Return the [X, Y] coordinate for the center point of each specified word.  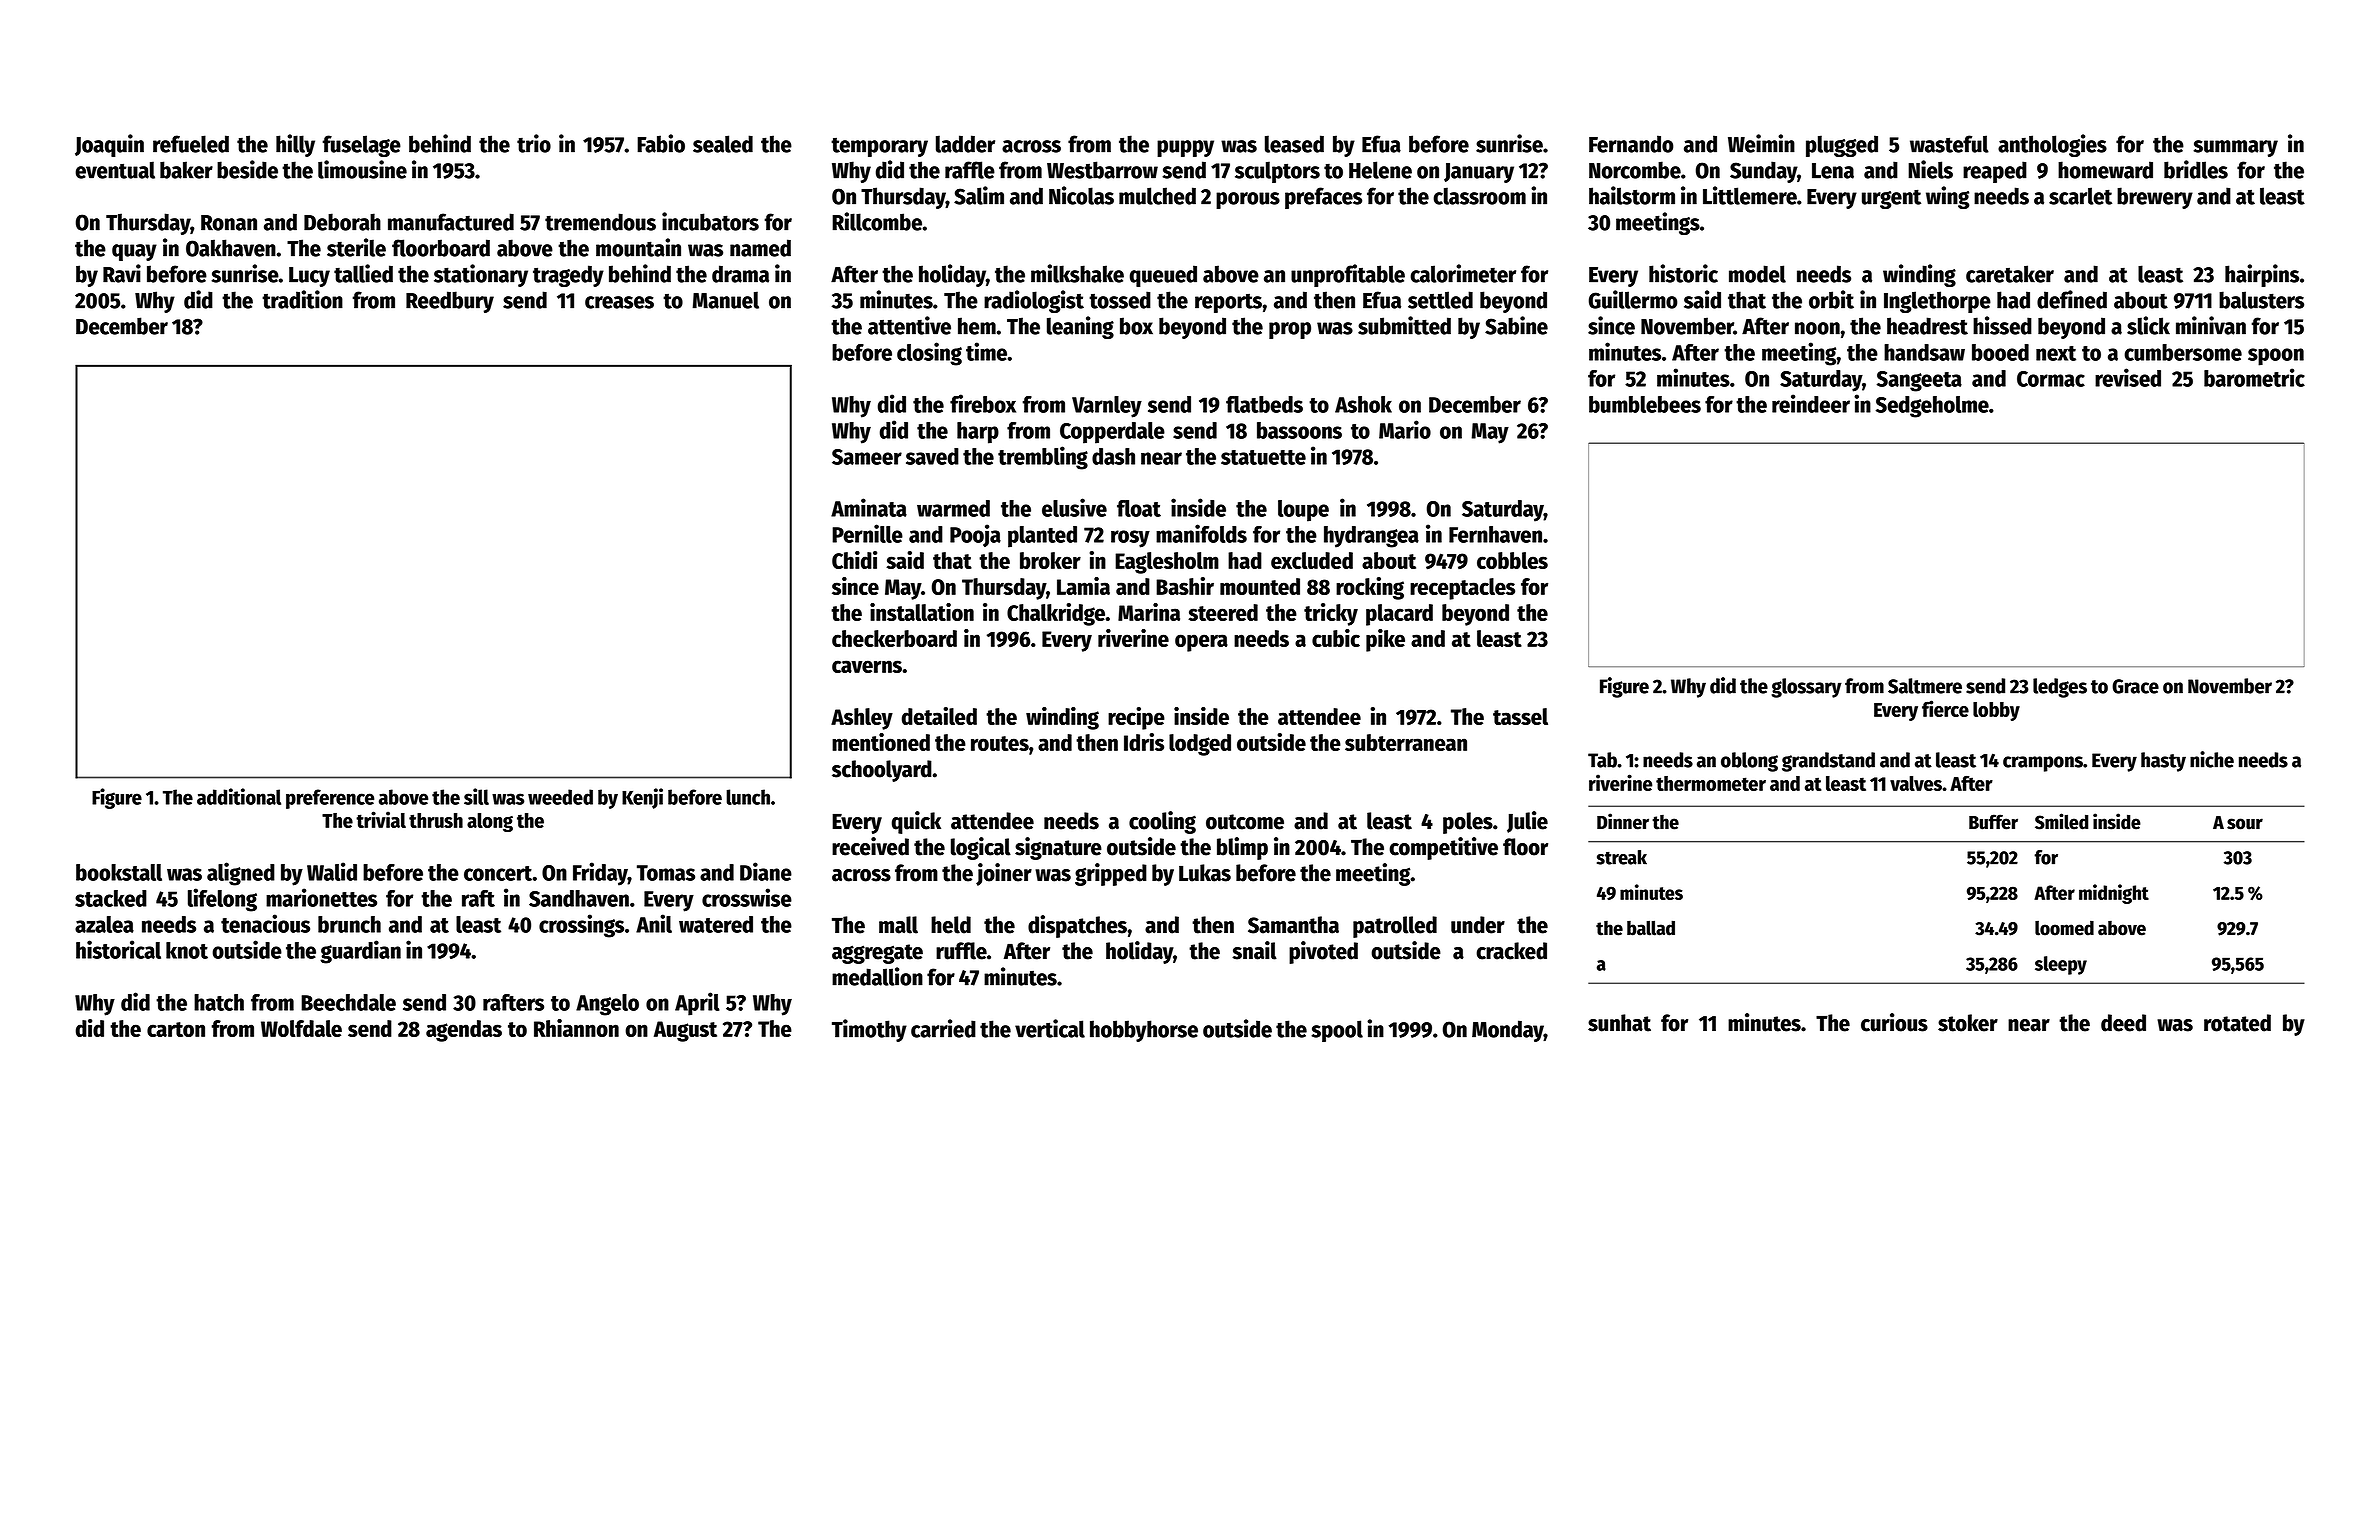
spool [1337, 1031]
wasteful [1949, 144]
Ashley [862, 719]
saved [932, 456]
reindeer [1811, 403]
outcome [1245, 822]
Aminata [869, 507]
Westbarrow [1102, 170]
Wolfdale [301, 1028]
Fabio [661, 143]
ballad [1651, 928]
